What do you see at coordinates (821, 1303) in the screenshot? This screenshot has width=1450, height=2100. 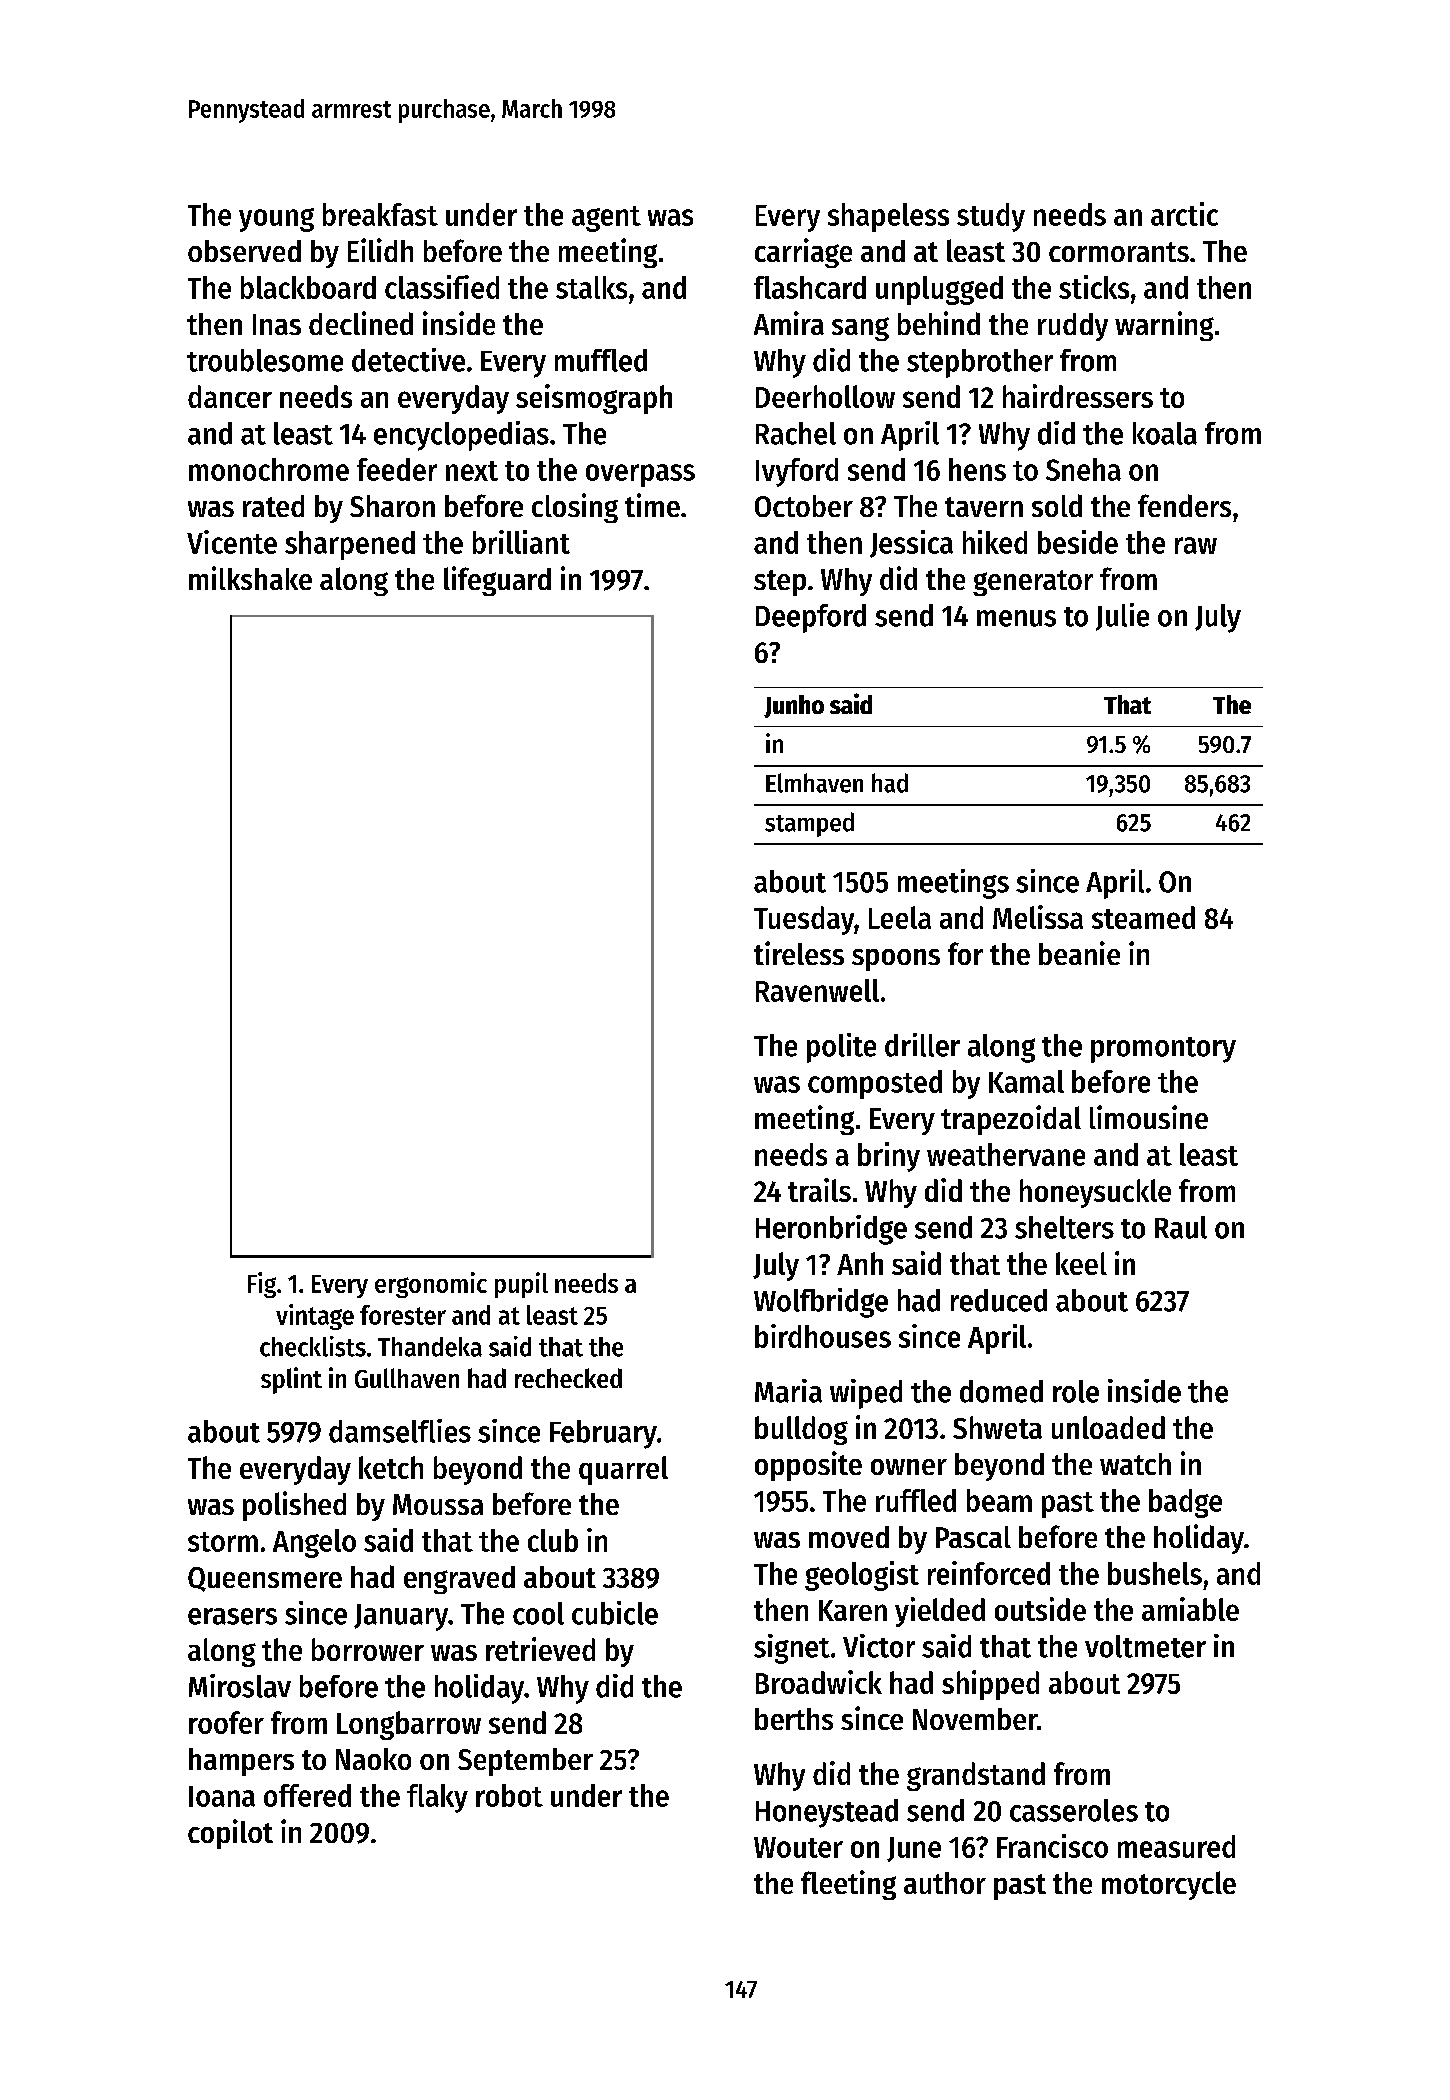 I see `Wolfbridge` at bounding box center [821, 1303].
